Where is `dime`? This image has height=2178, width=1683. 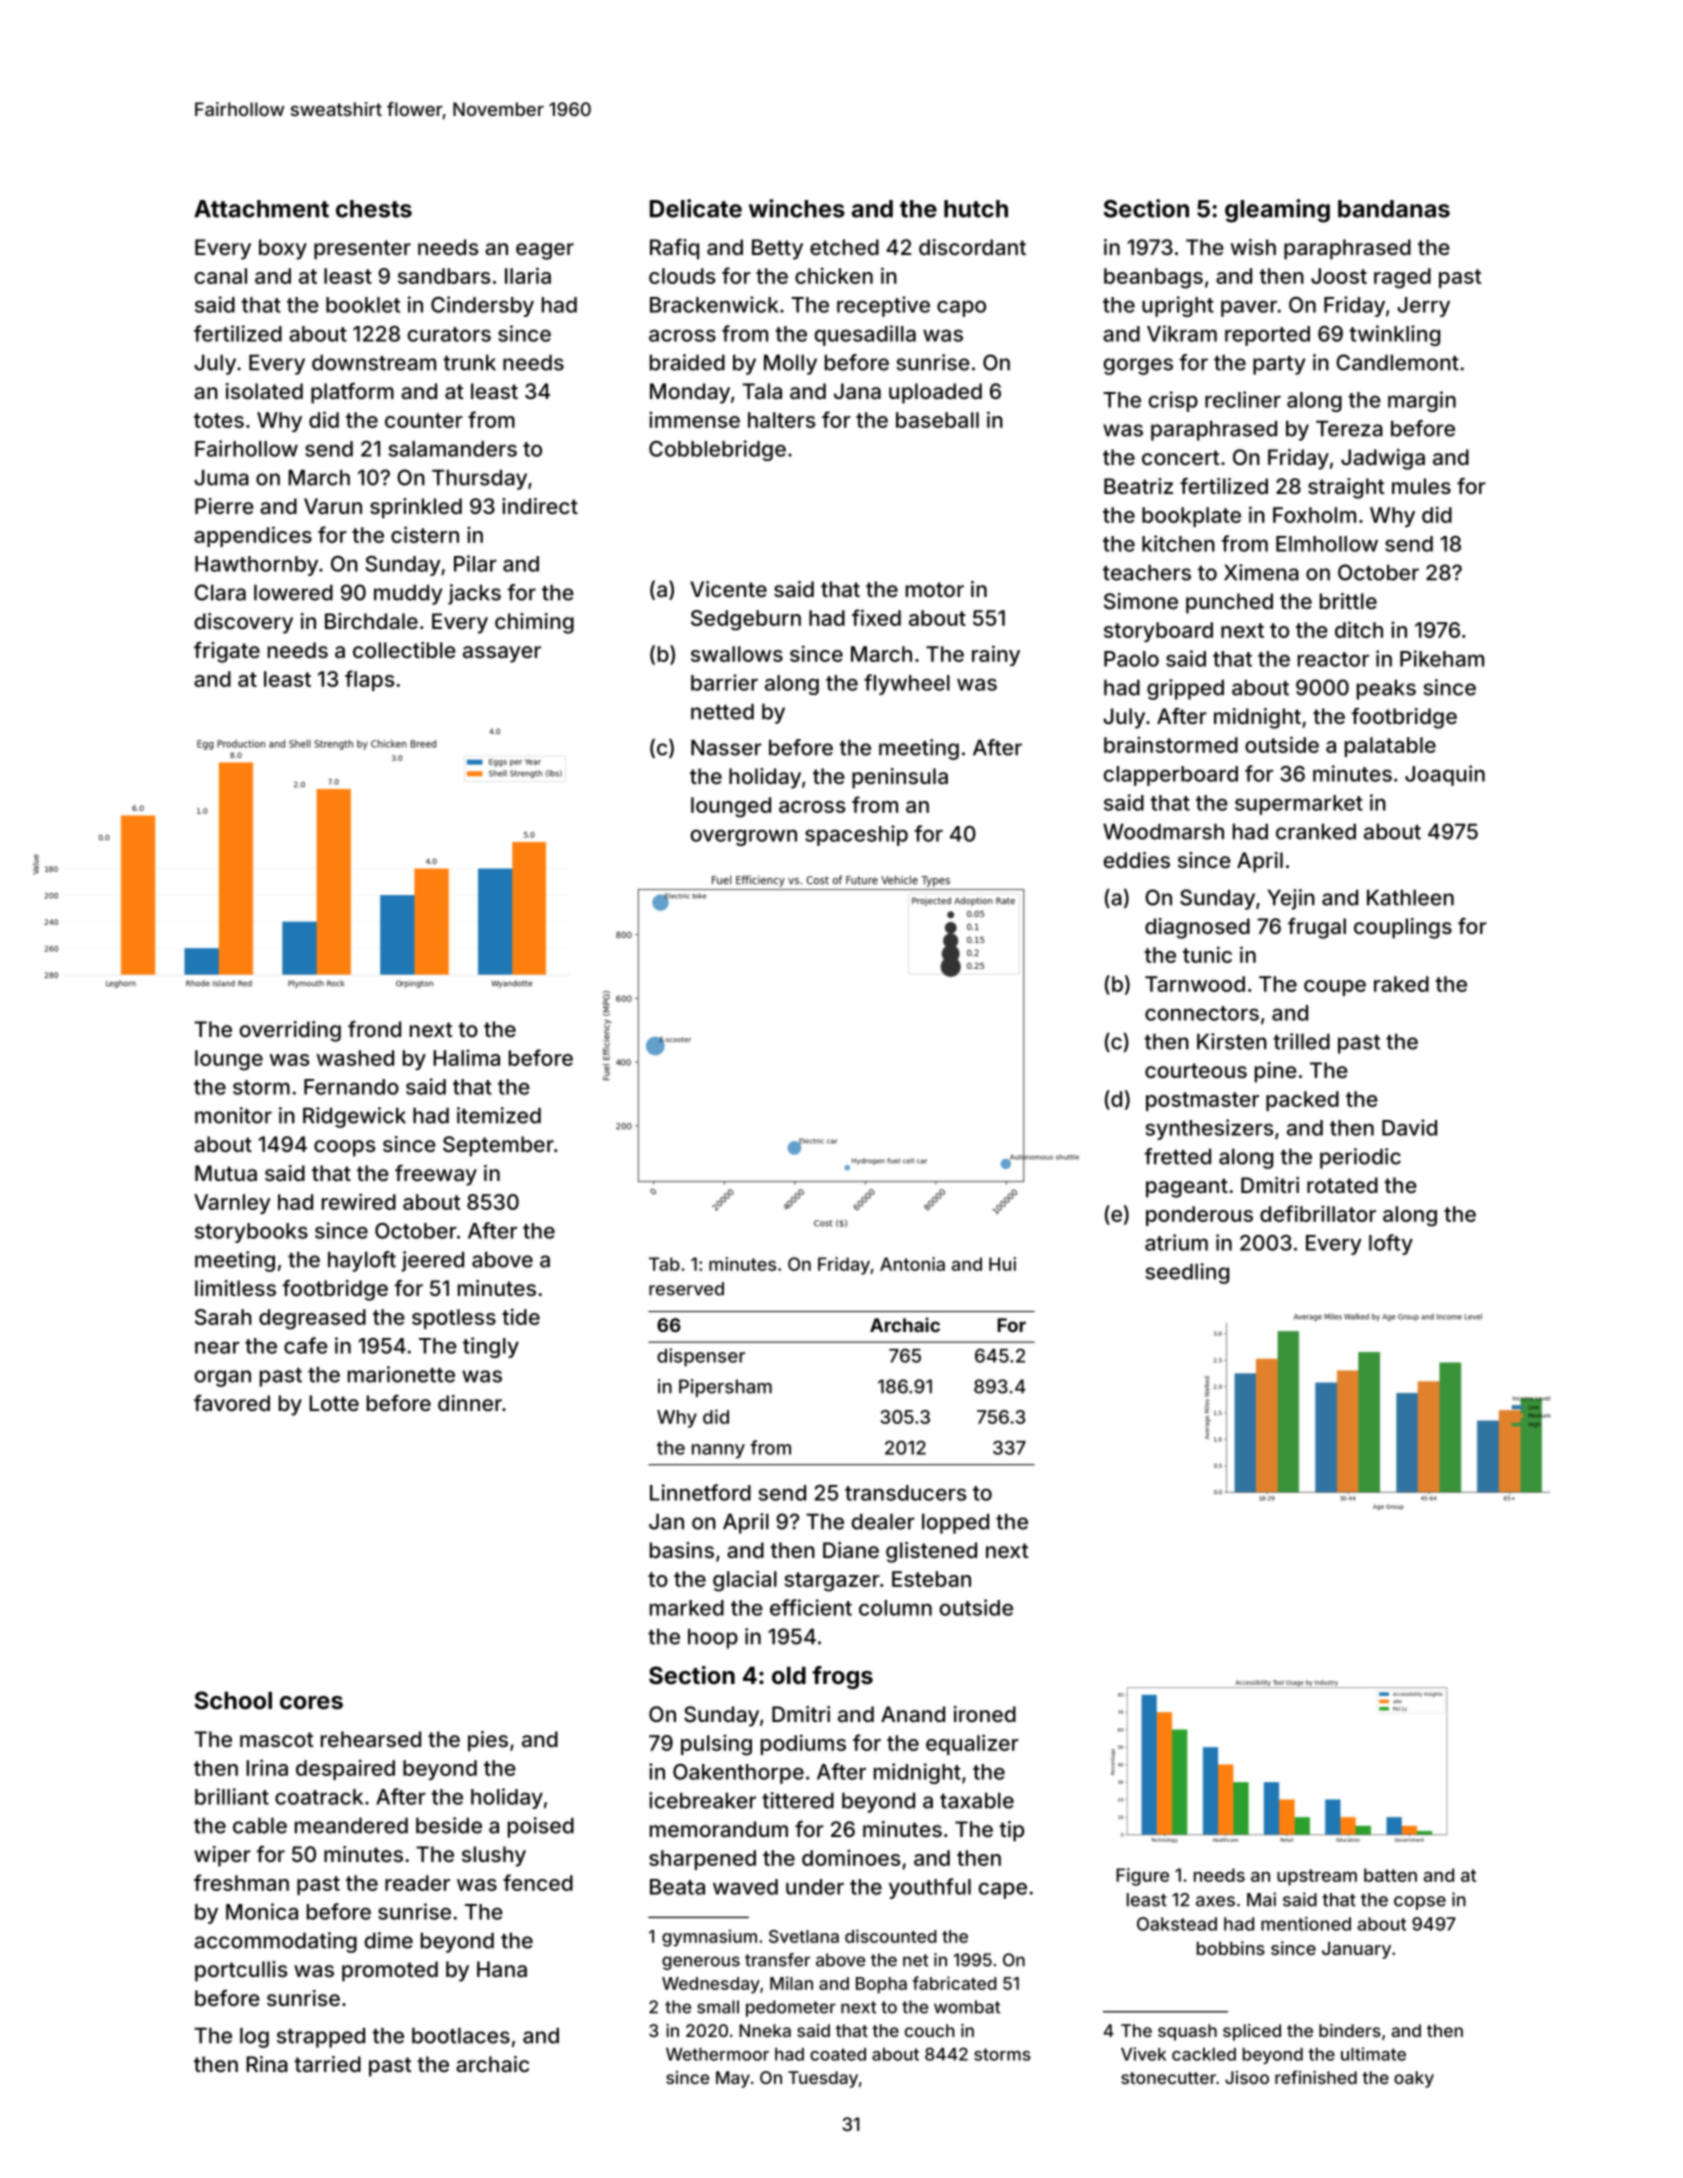 dime is located at coordinates (389, 1940).
